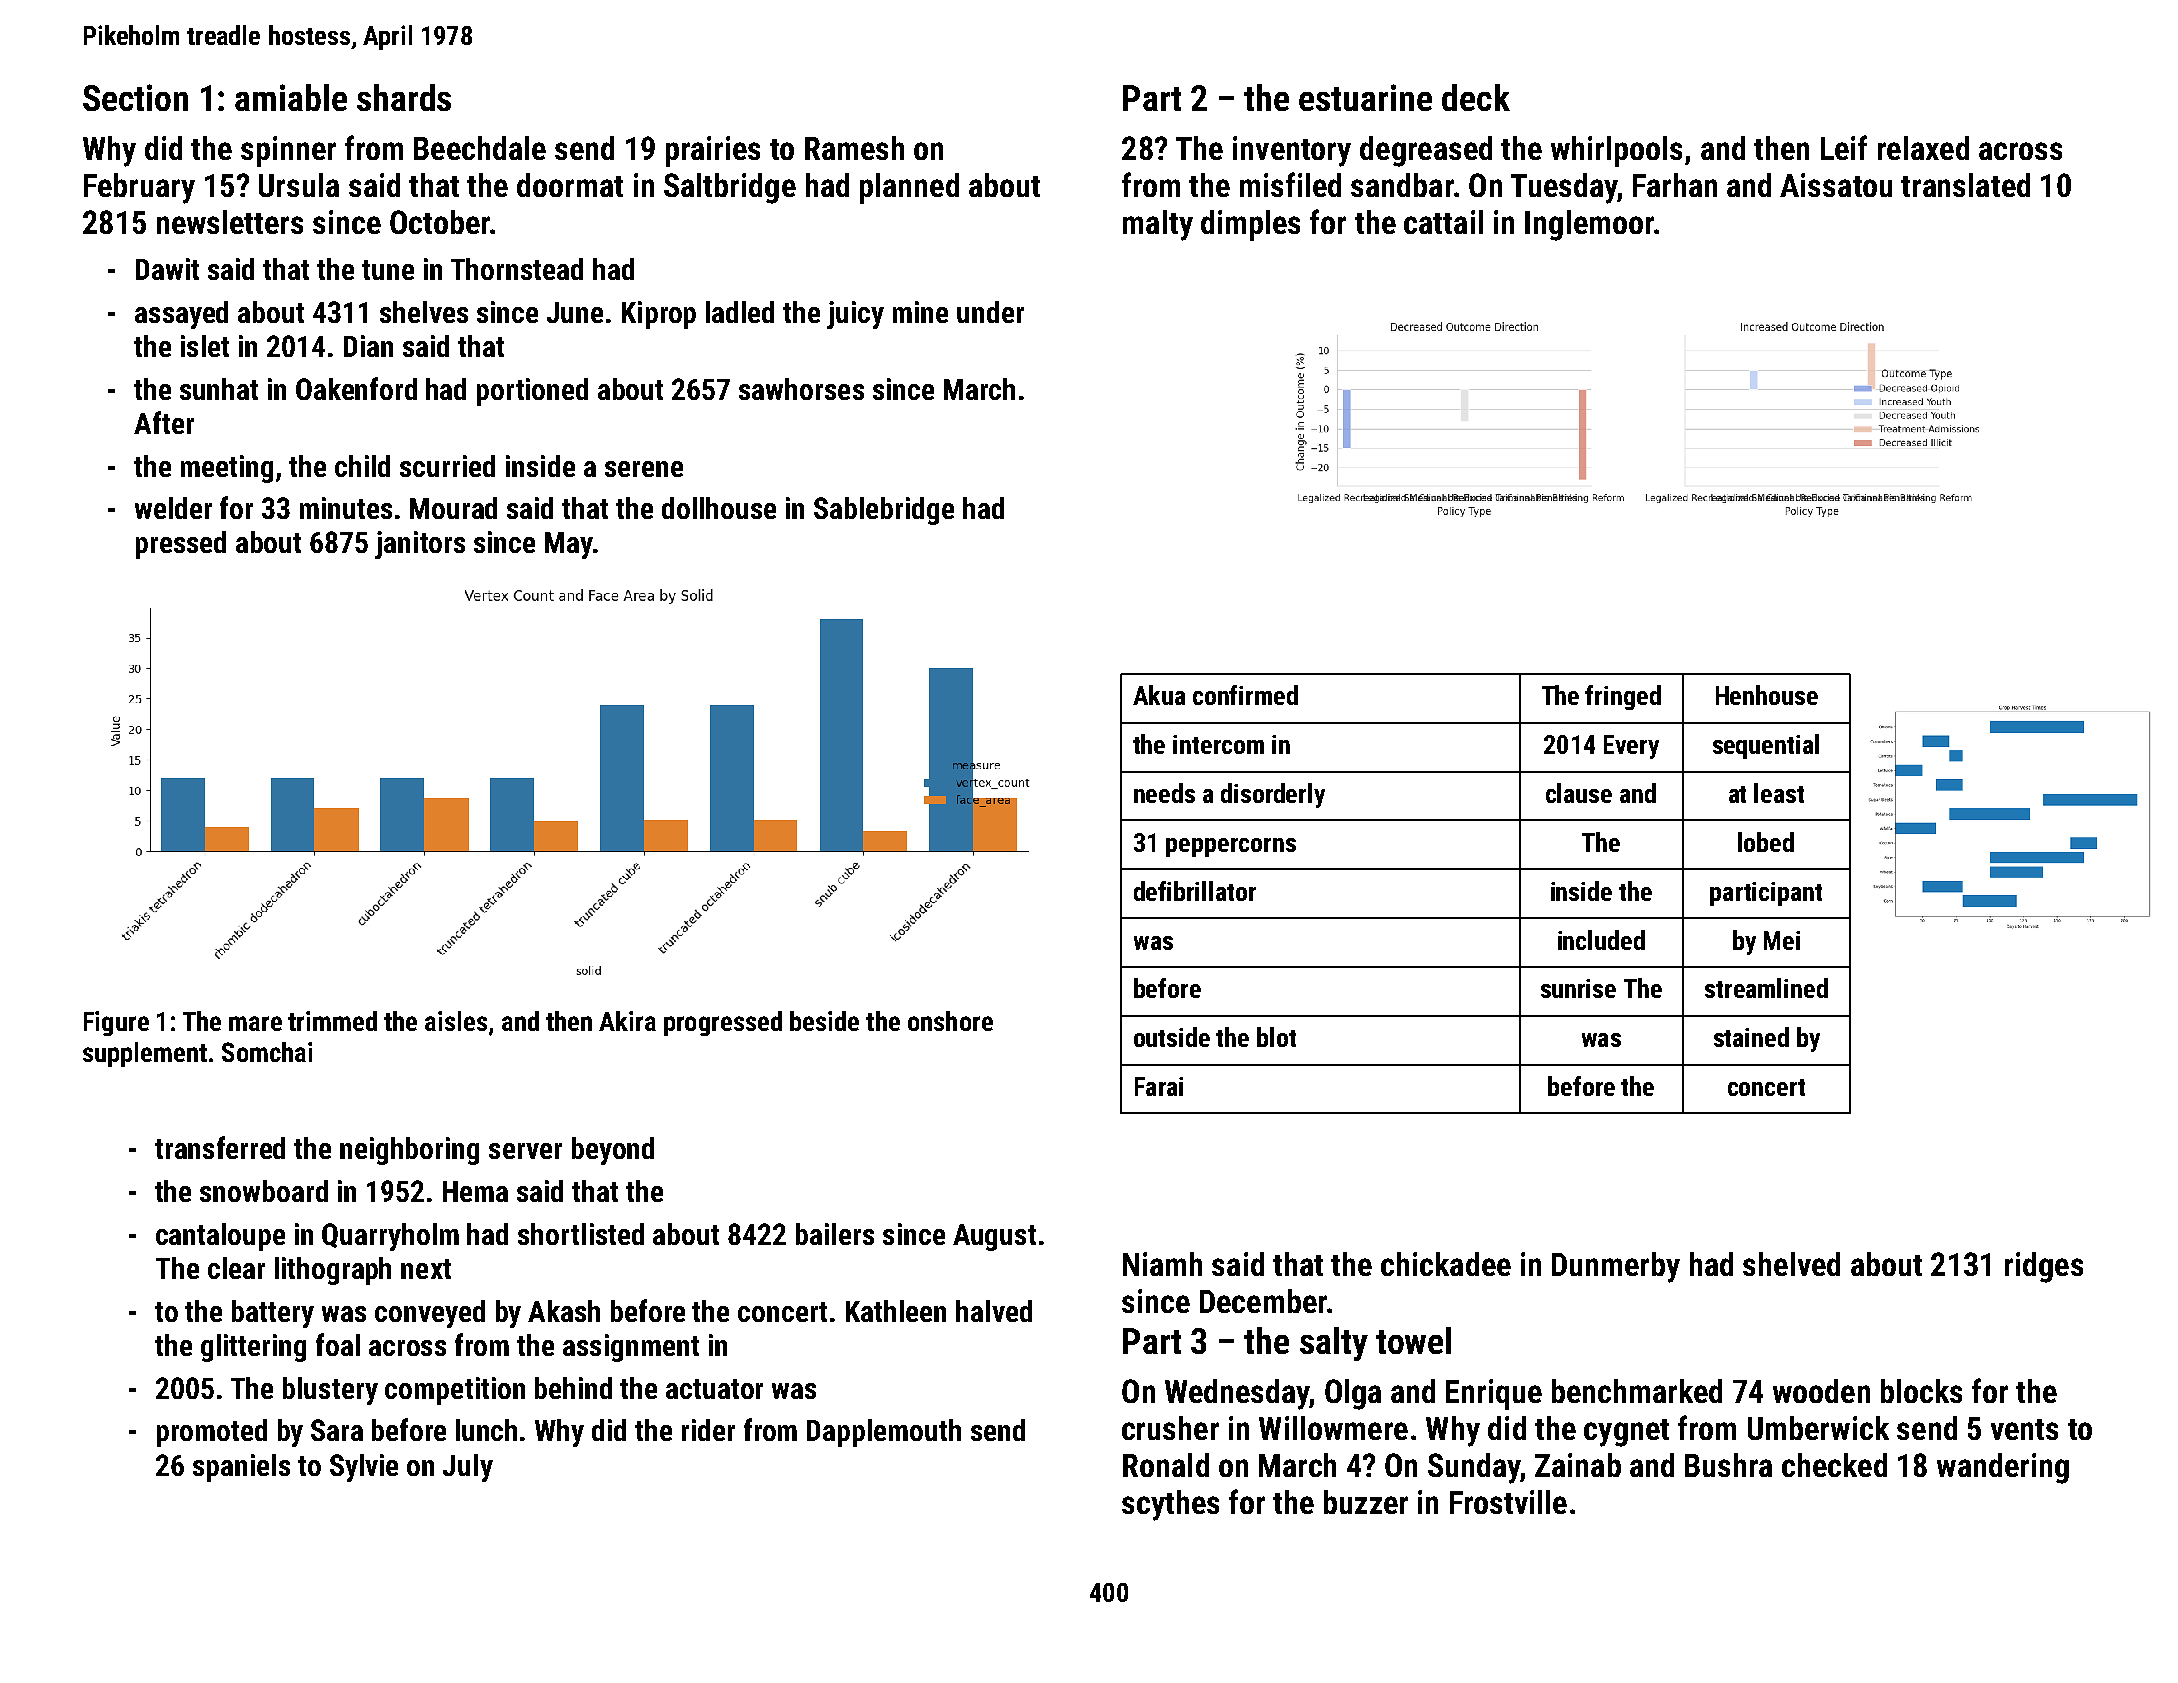  Describe the element at coordinates (564, 1311) in the page. I see `Akash` at that location.
